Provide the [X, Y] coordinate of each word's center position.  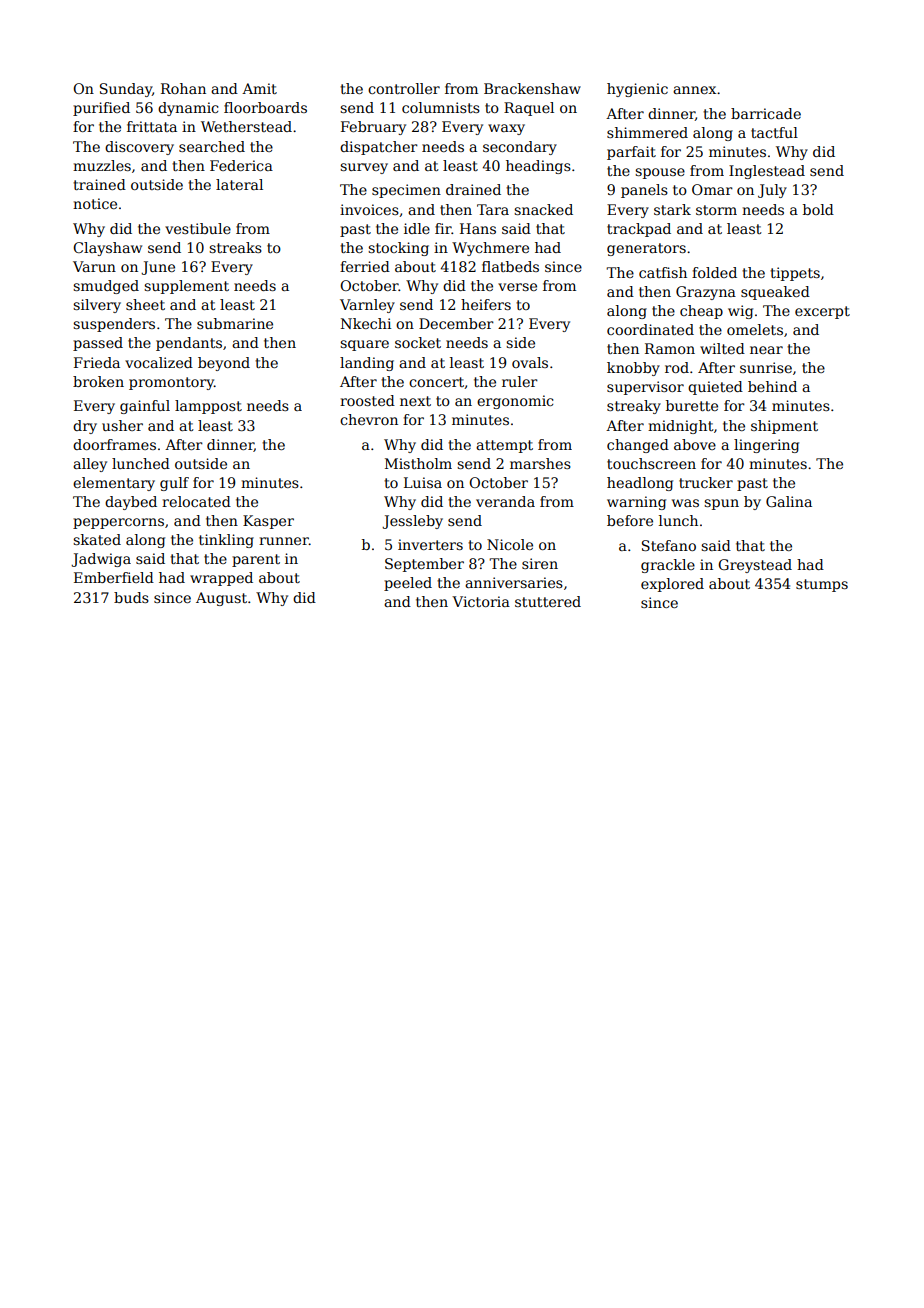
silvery [97, 306]
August [221, 599]
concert [437, 383]
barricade [766, 113]
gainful [145, 407]
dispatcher [379, 148]
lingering [766, 446]
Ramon [670, 348]
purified [101, 109]
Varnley [367, 306]
